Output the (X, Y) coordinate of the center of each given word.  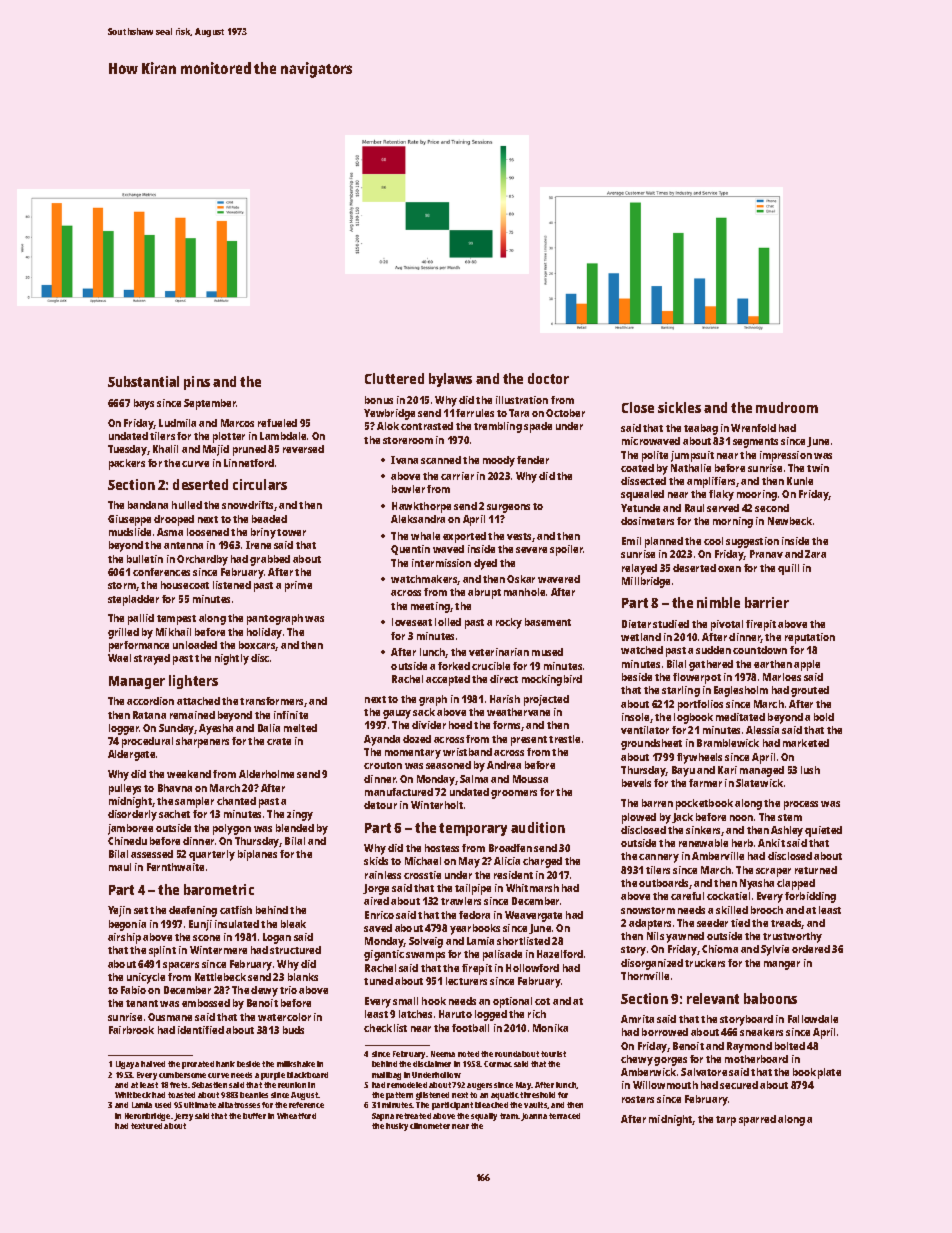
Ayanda (382, 740)
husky (397, 1127)
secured (739, 1085)
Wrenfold (753, 428)
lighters (193, 682)
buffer (254, 1116)
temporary (473, 829)
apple (807, 665)
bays (144, 404)
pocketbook (704, 804)
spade (538, 427)
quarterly (212, 855)
